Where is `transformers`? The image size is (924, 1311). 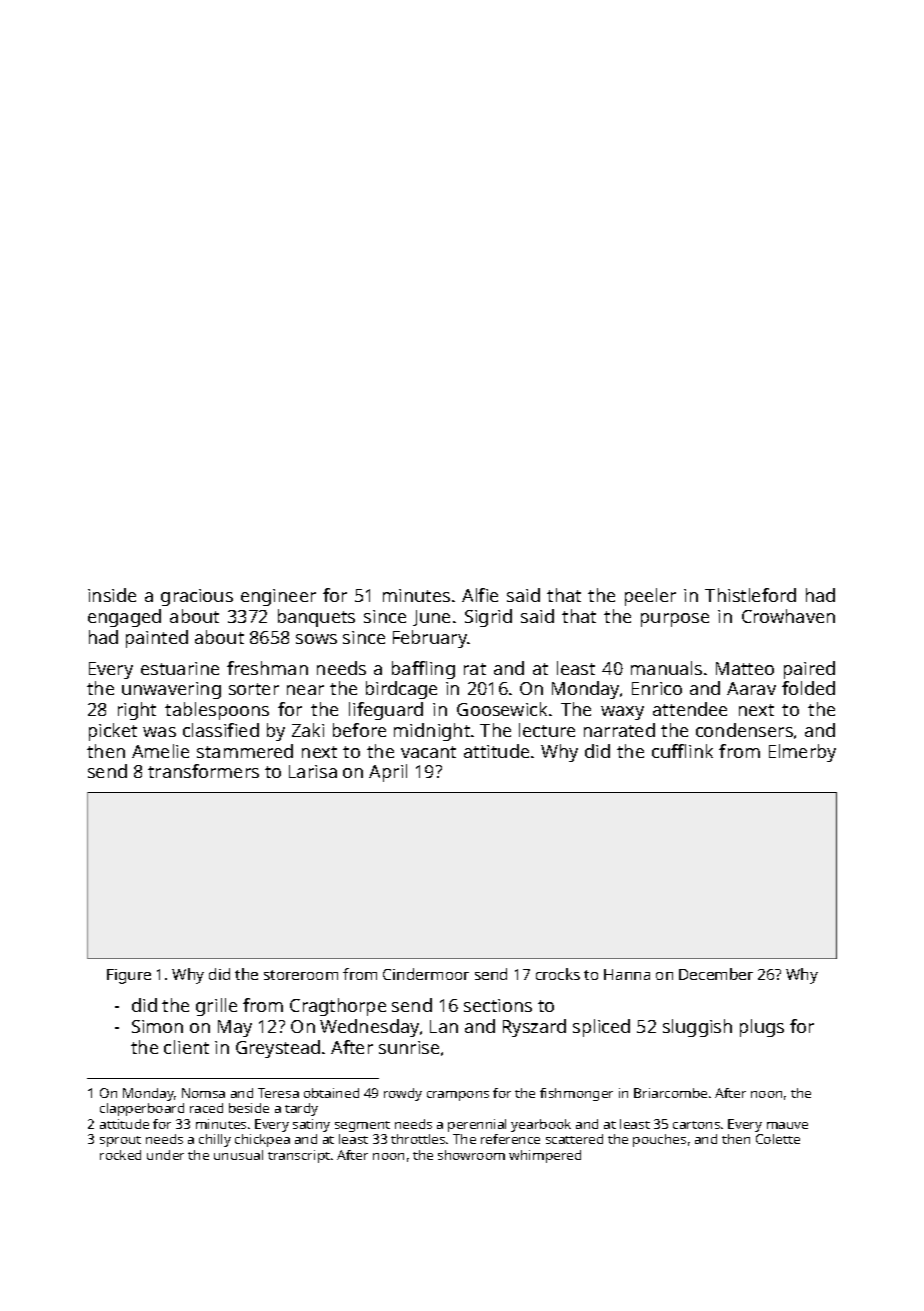 transformers is located at coordinates (203, 771).
